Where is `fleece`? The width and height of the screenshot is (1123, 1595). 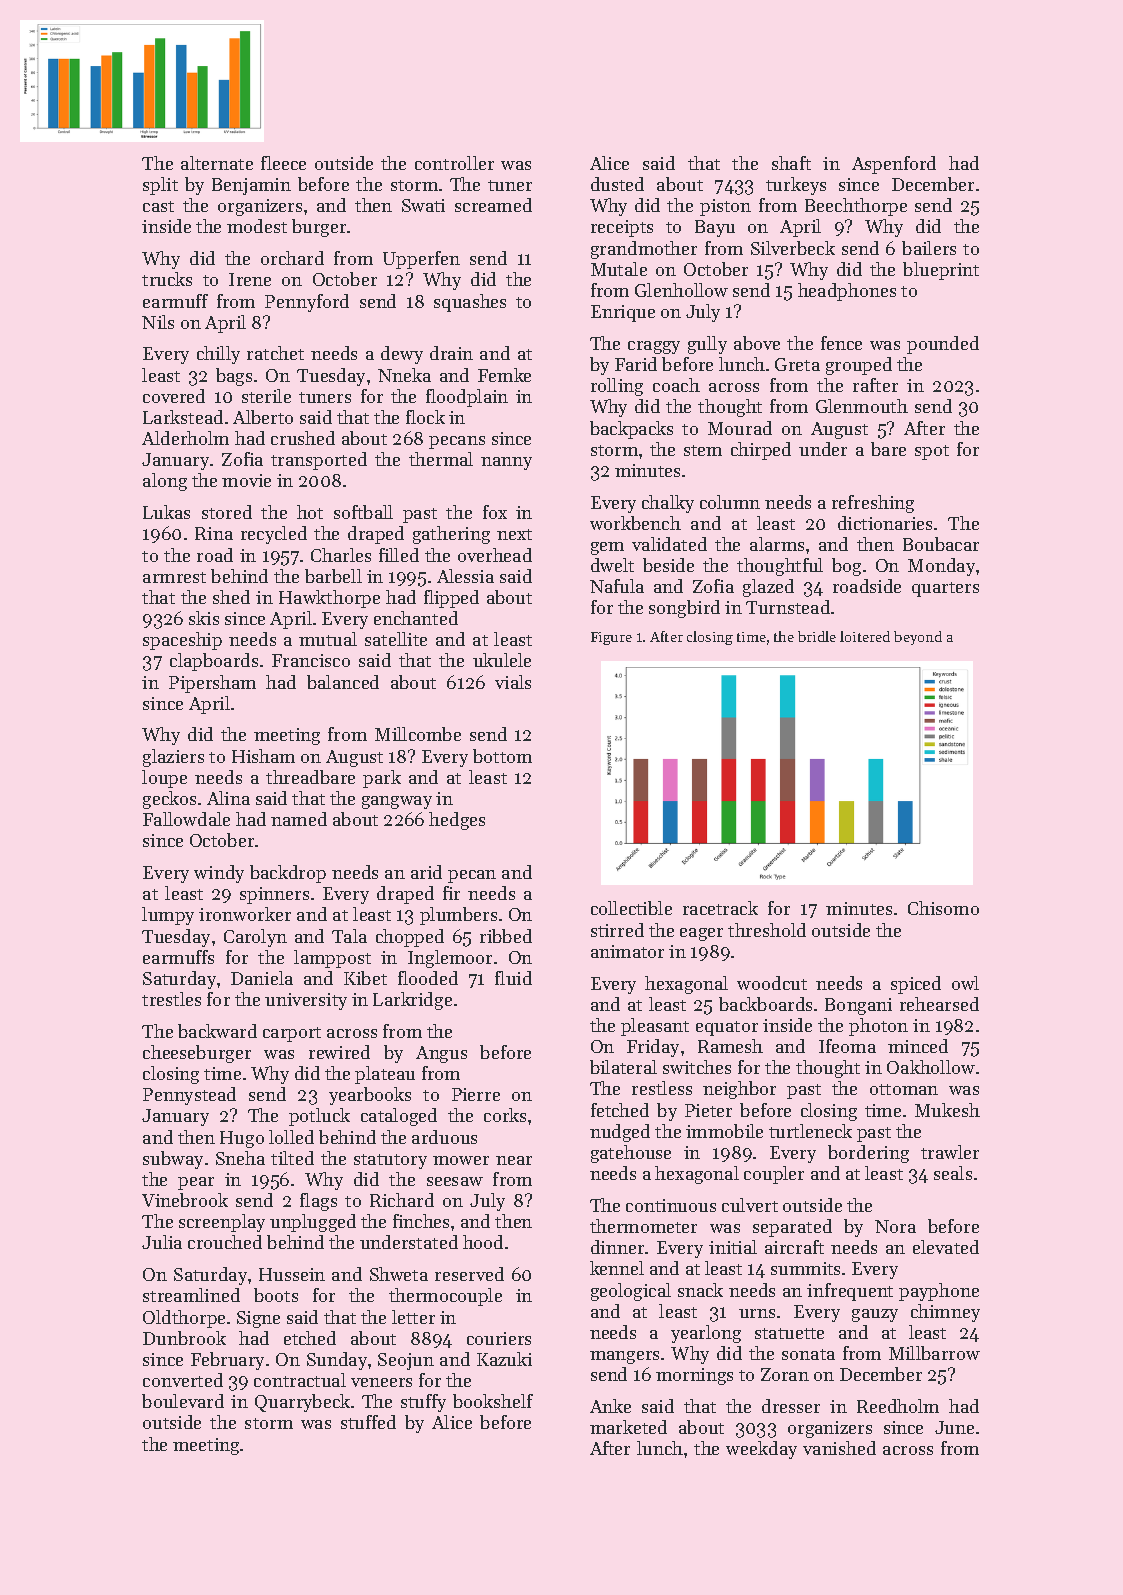
fleece is located at coordinates (283, 163).
